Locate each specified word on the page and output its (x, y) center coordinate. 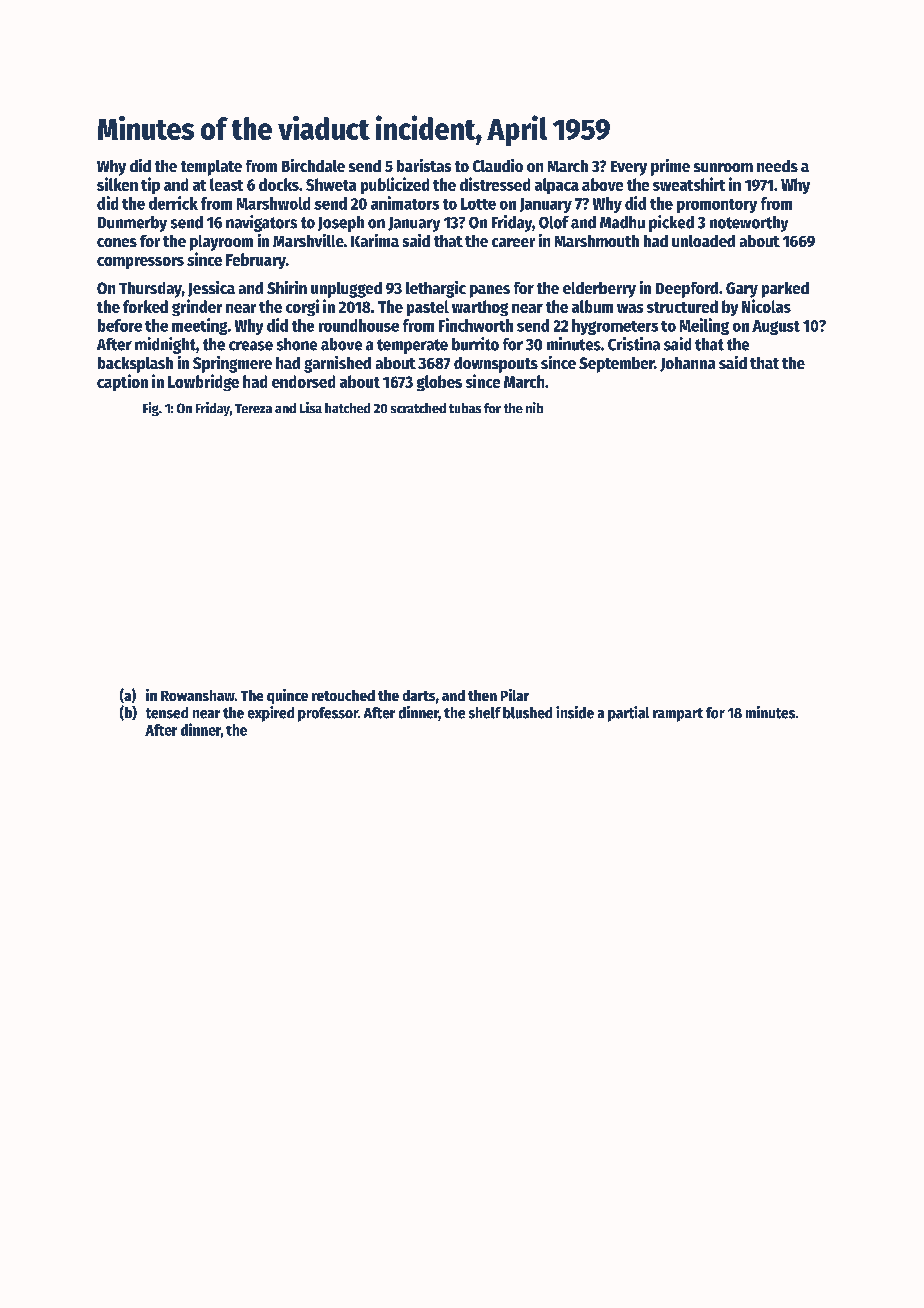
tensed (167, 713)
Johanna (687, 364)
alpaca (557, 186)
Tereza (253, 408)
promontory (717, 206)
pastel (428, 308)
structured (682, 306)
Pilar (515, 695)
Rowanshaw (198, 695)
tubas (465, 408)
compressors (140, 263)
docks (279, 184)
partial (628, 714)
